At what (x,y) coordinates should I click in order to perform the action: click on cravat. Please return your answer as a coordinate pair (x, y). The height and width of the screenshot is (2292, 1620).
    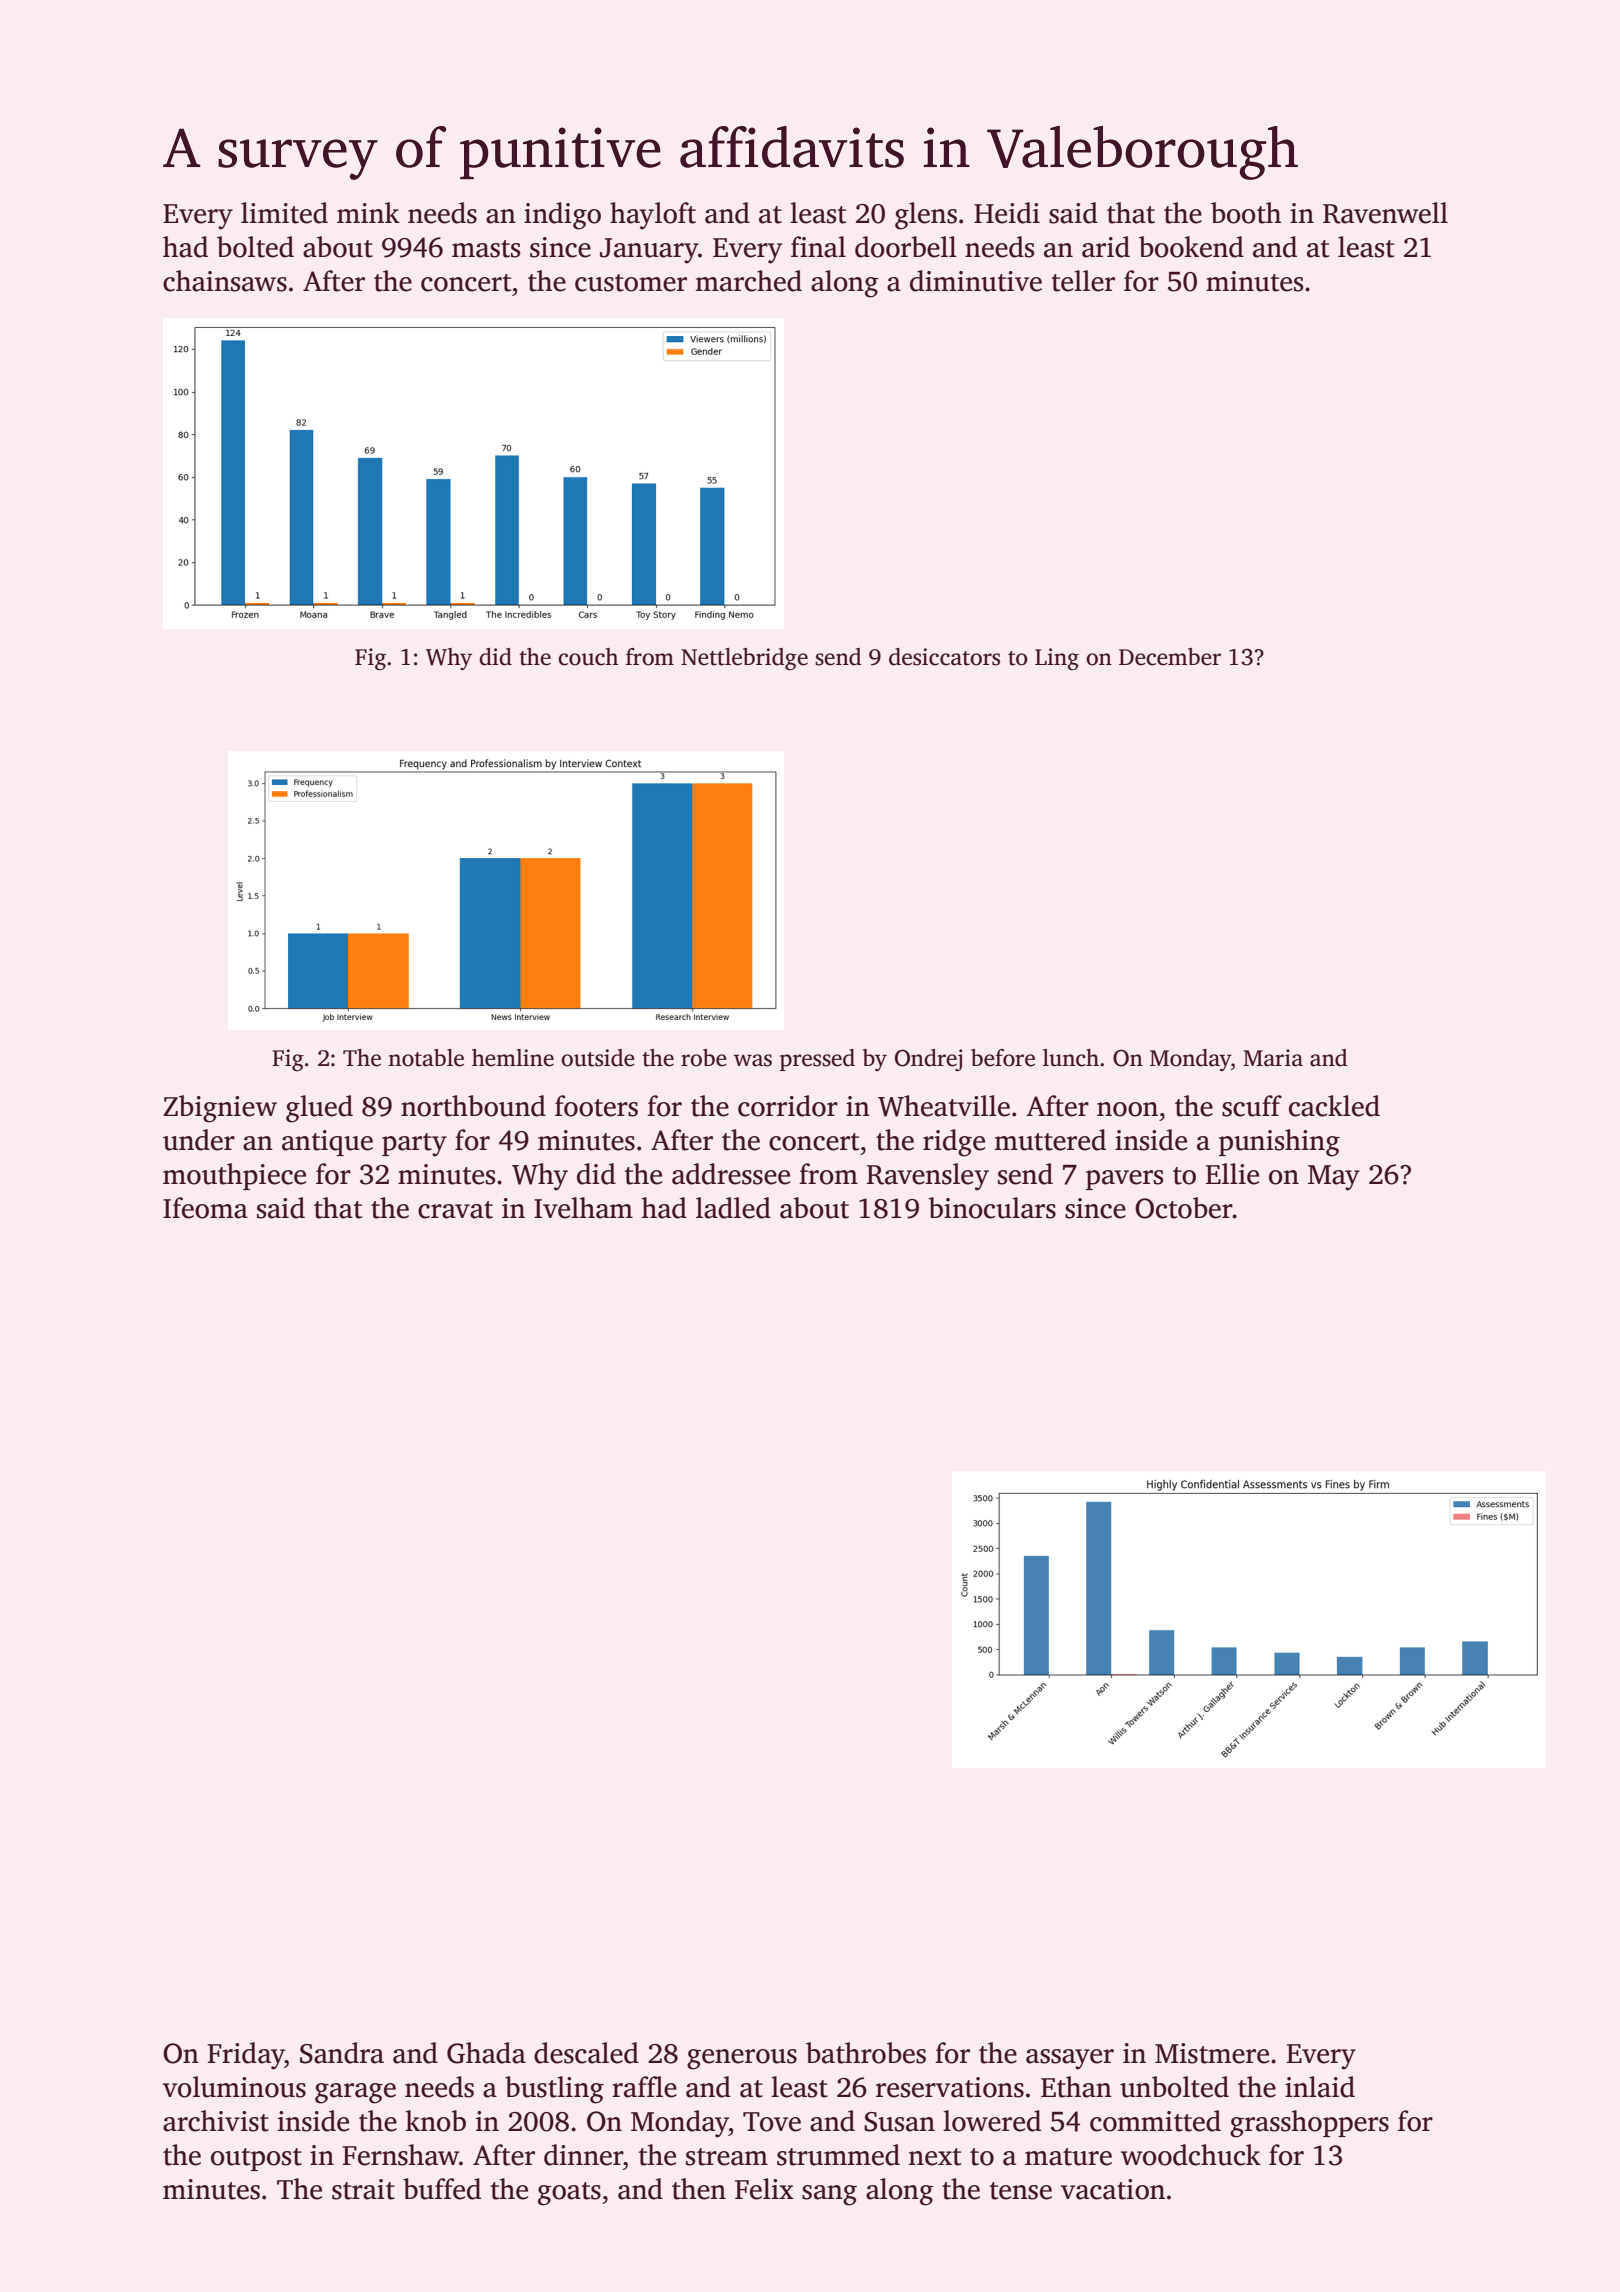
    Looking at the image, I should click on (455, 1210).
